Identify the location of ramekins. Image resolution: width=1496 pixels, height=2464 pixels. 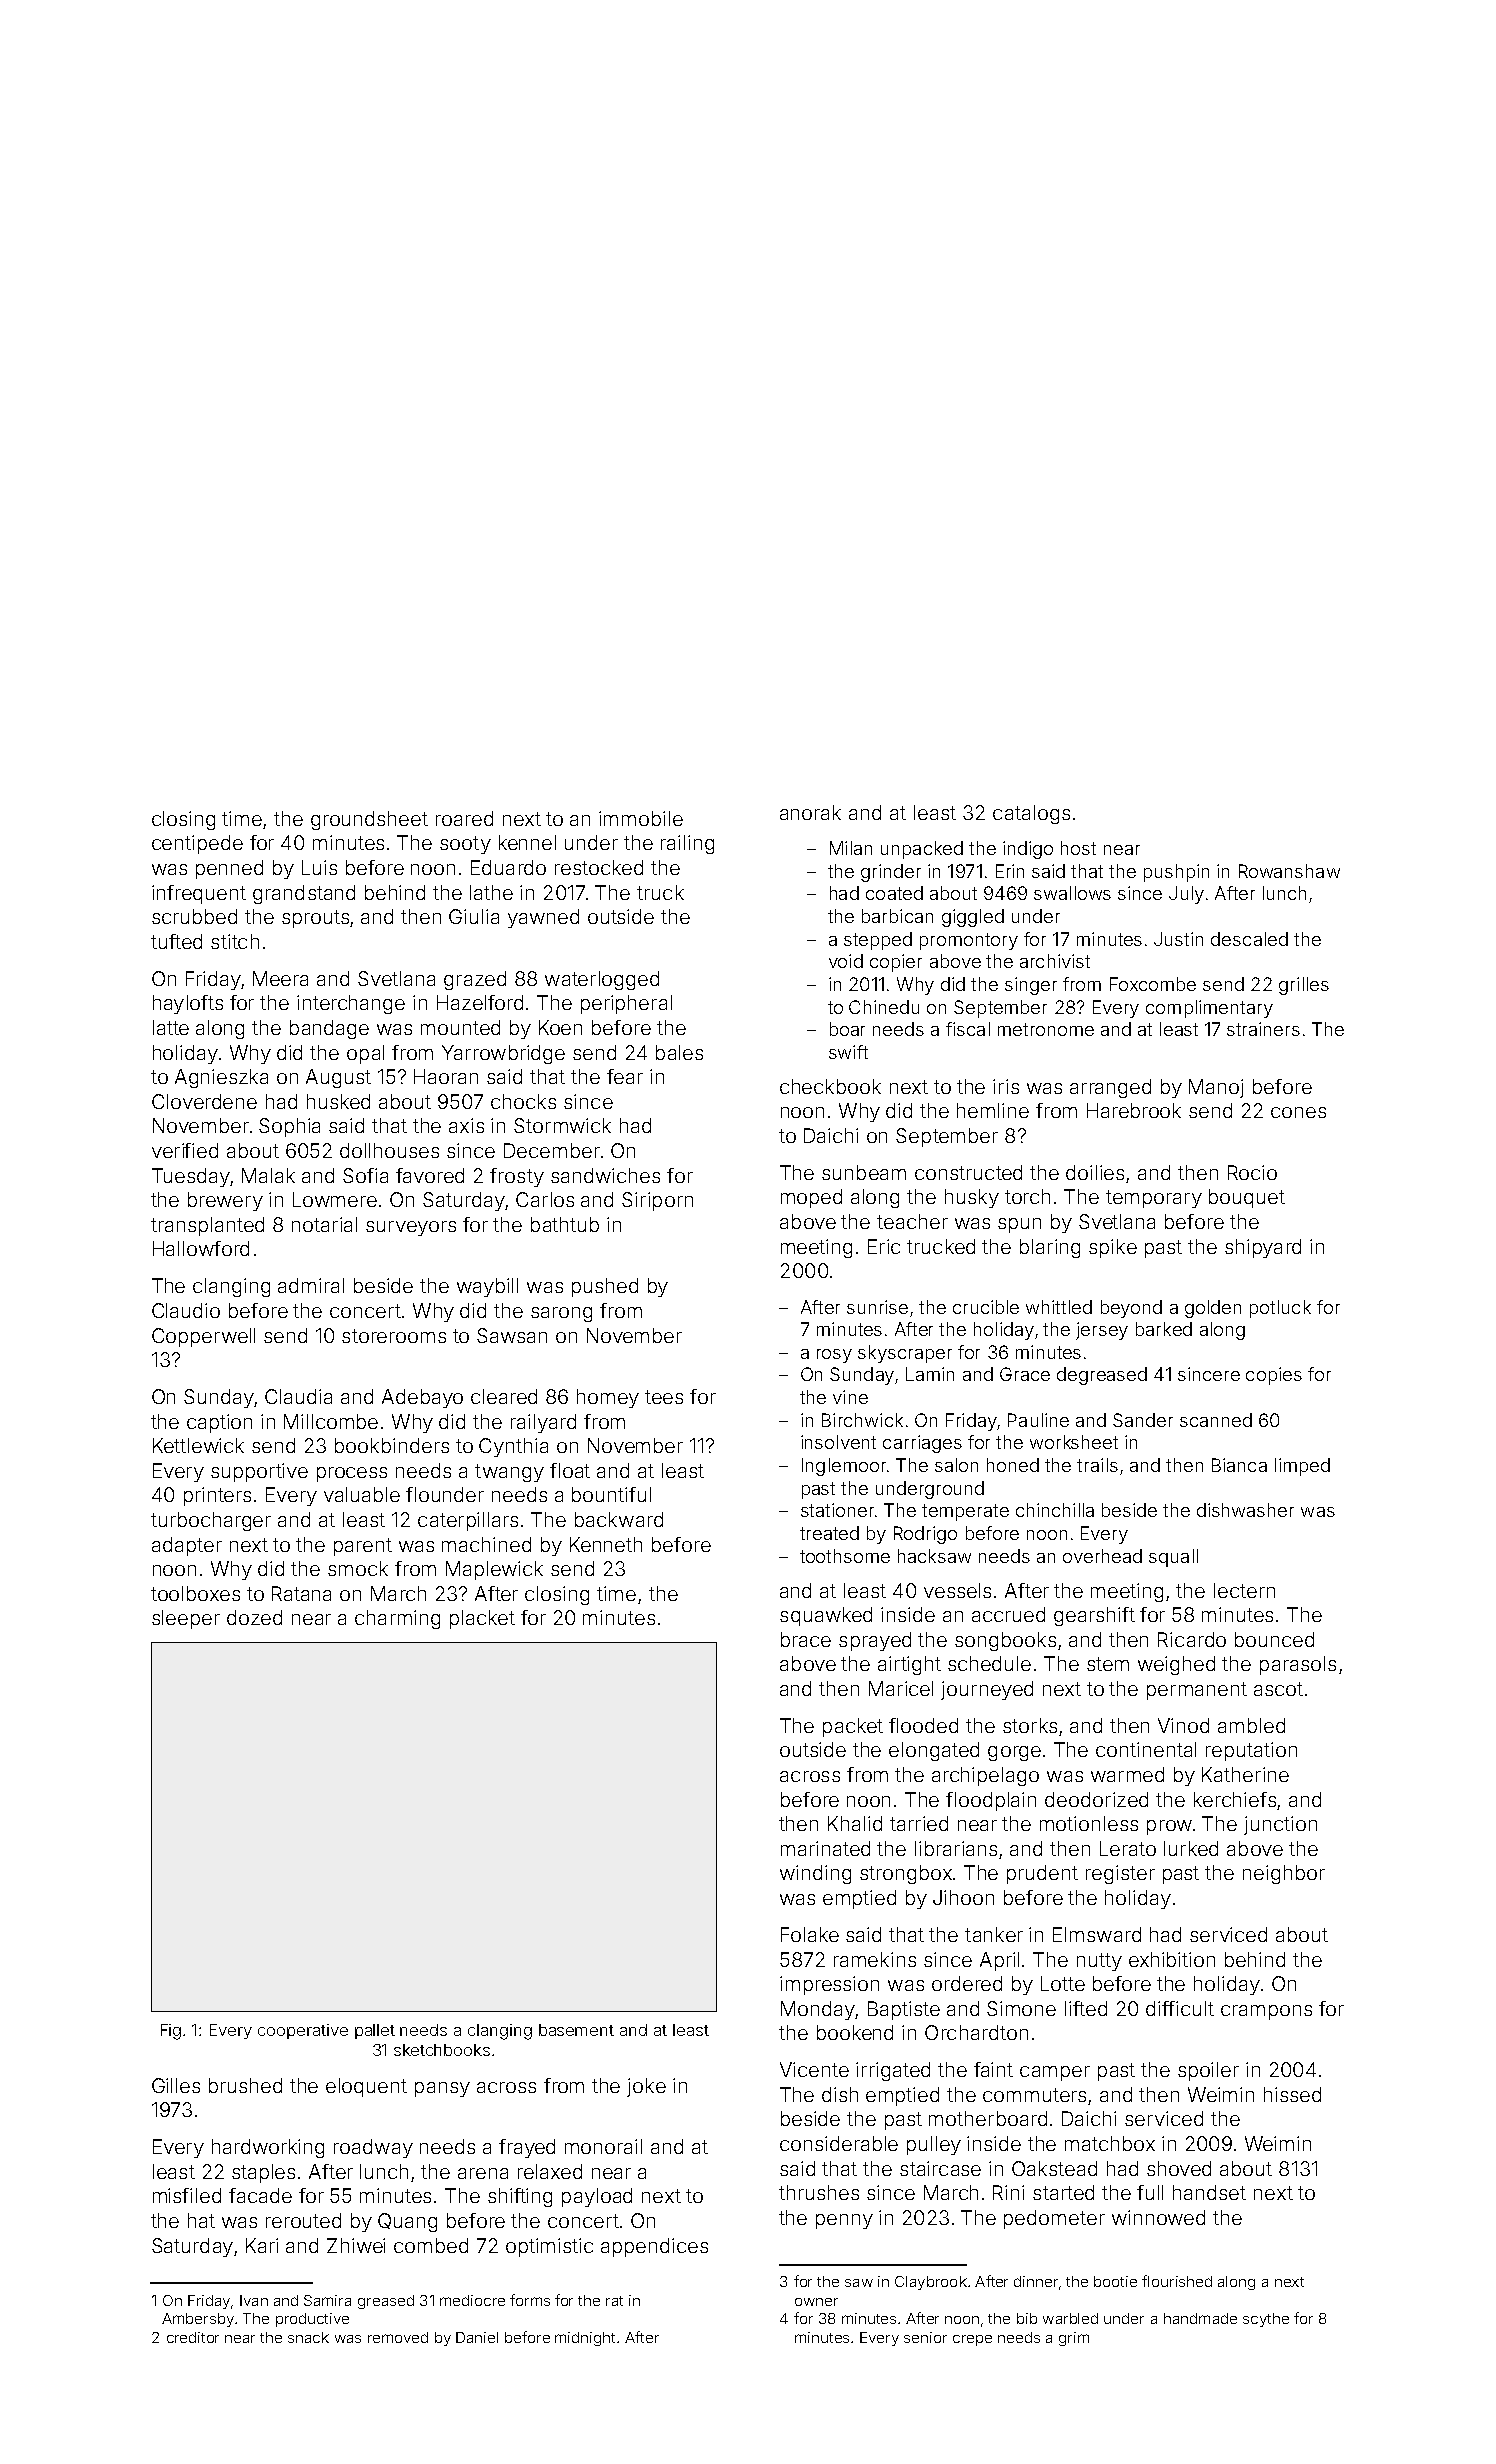
(875, 1959).
